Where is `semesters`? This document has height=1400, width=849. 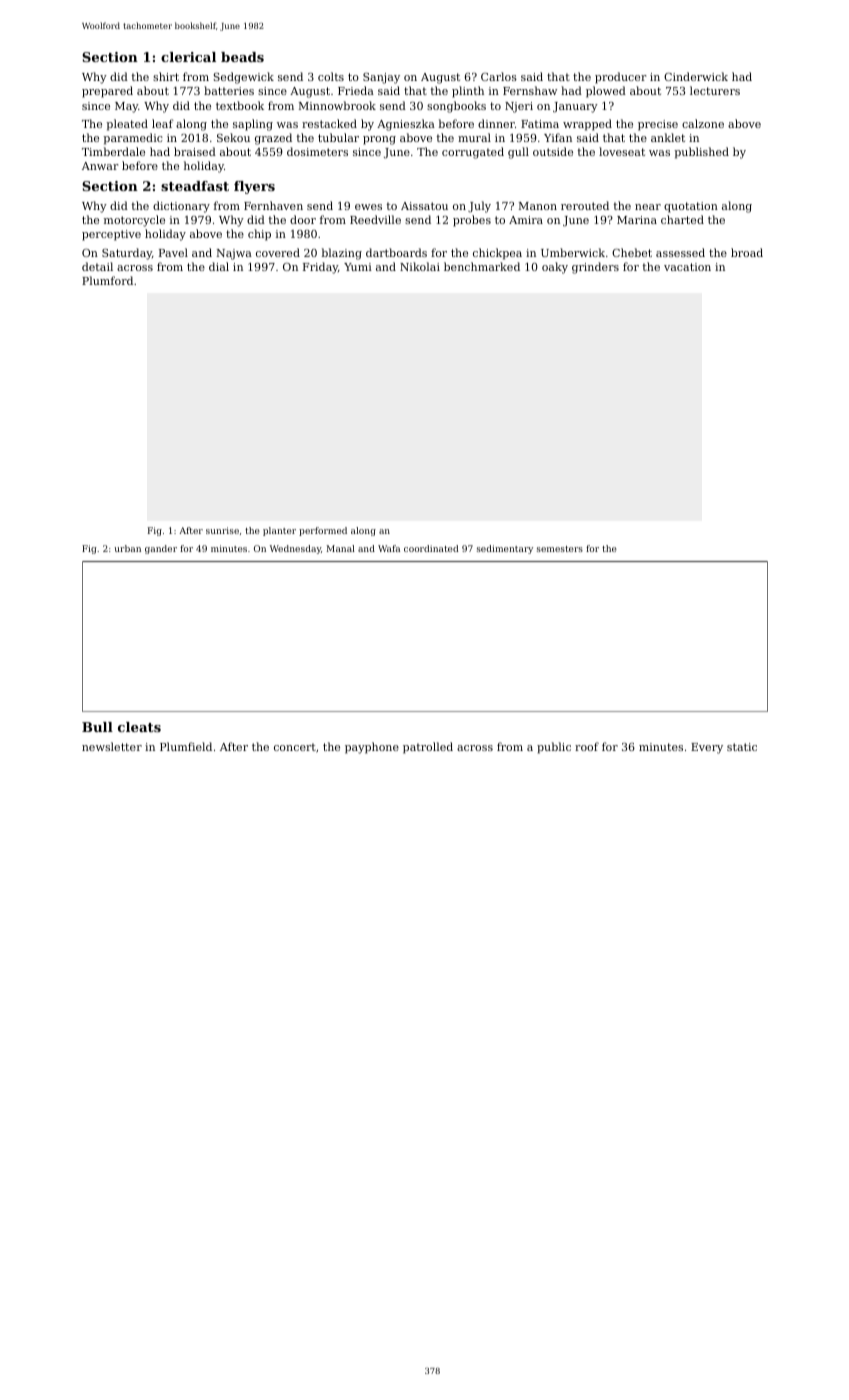 semesters is located at coordinates (560, 549).
